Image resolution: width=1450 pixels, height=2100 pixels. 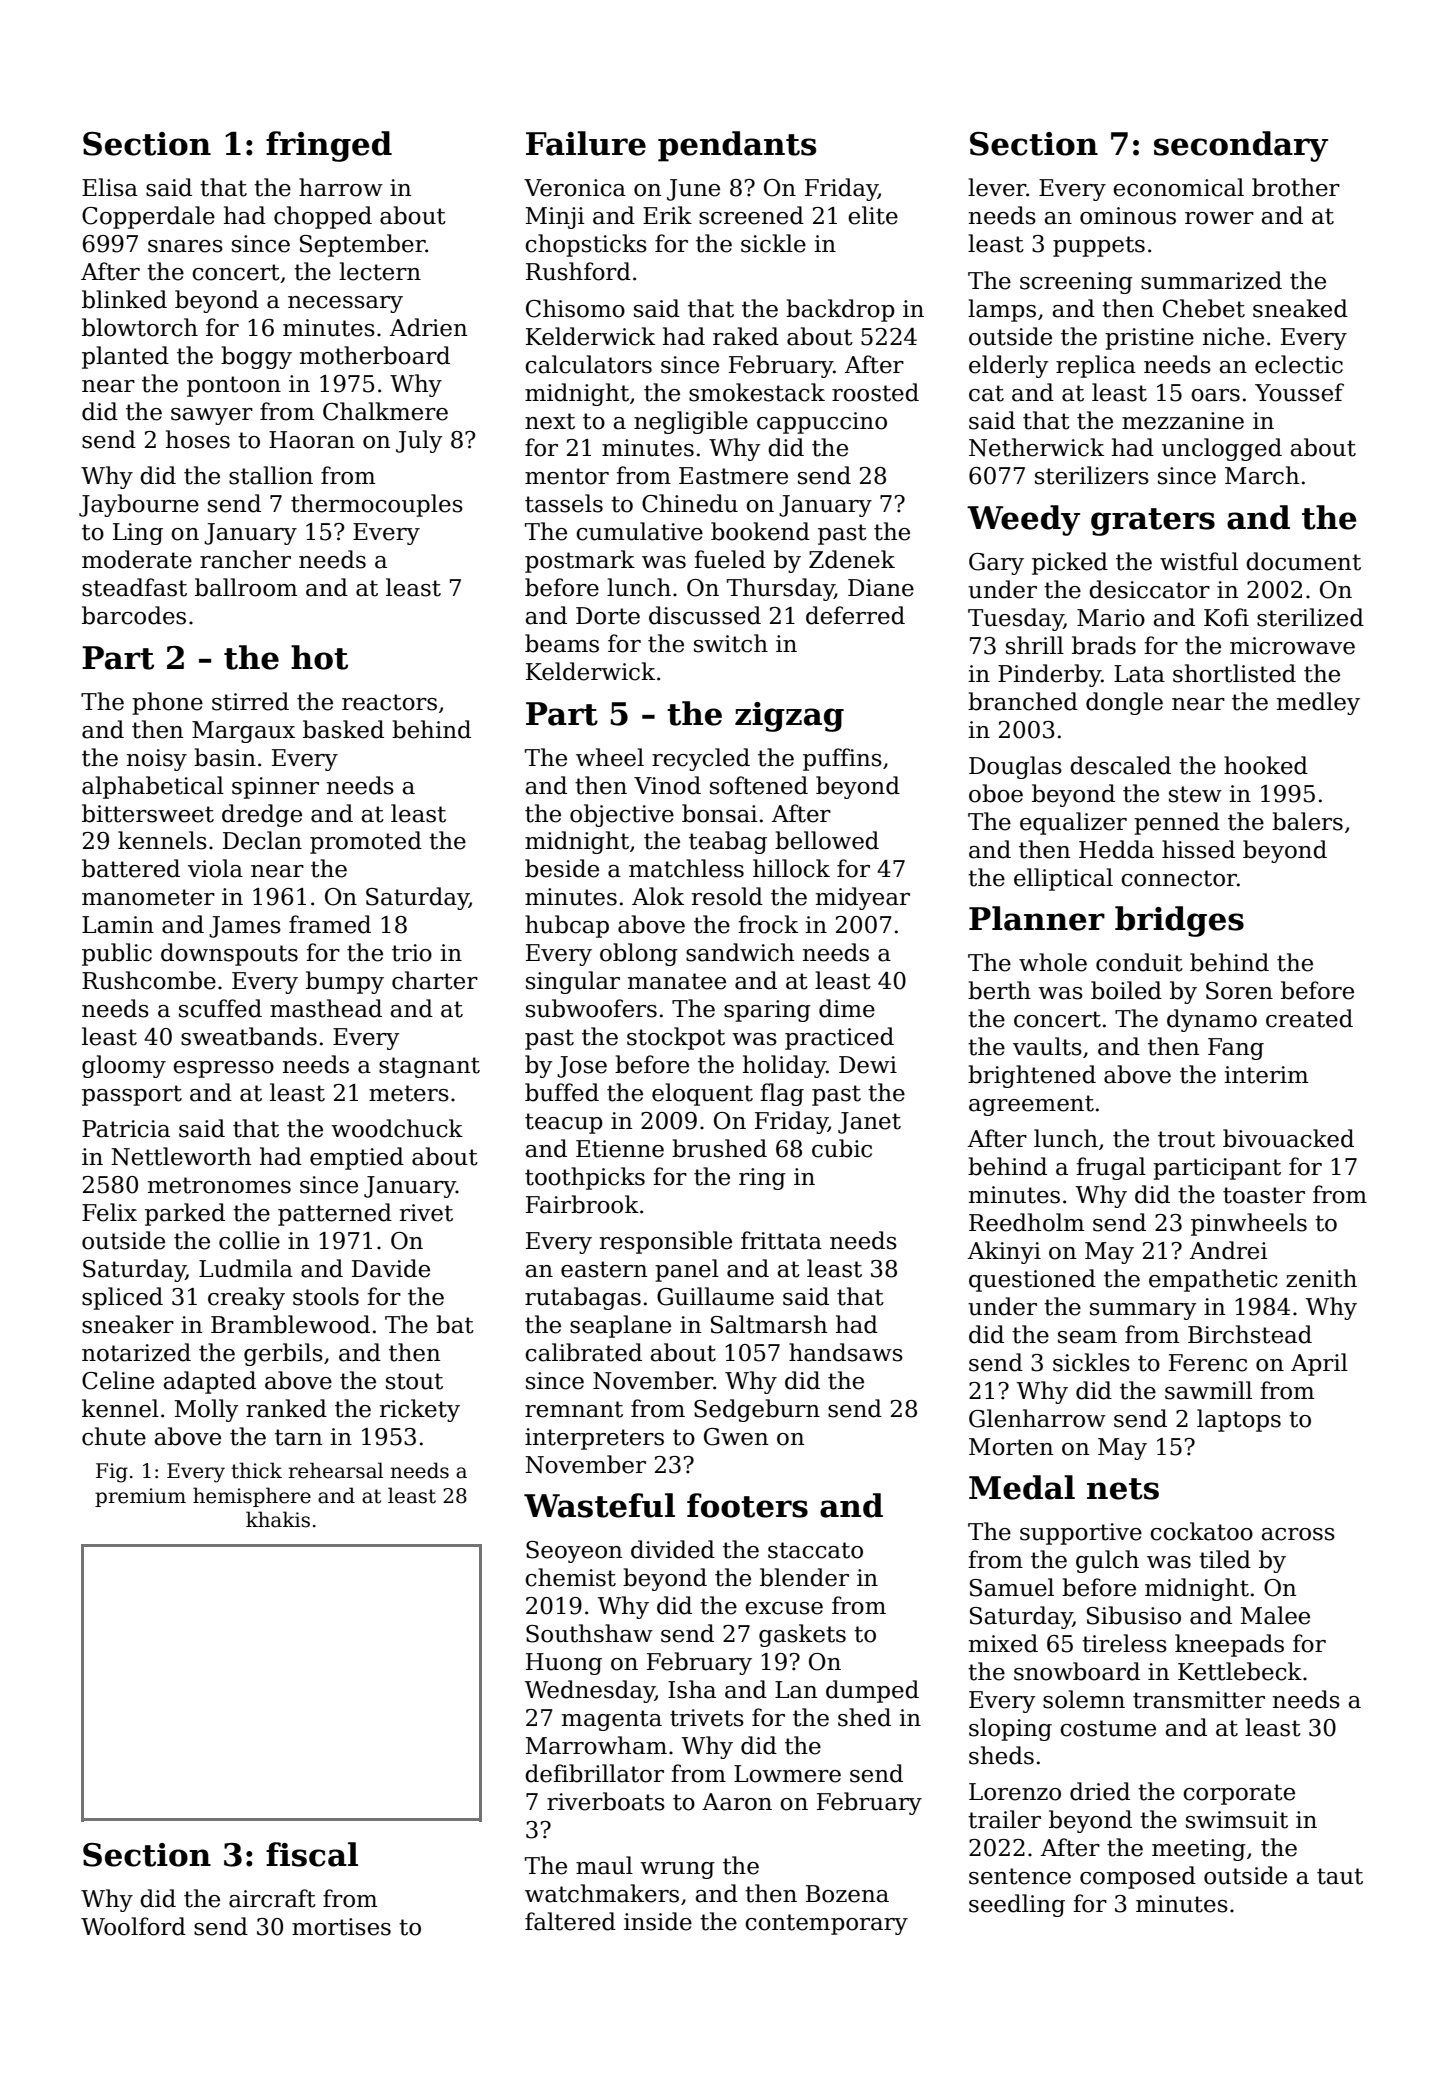 What do you see at coordinates (564, 1664) in the image?
I see `Huong` at bounding box center [564, 1664].
